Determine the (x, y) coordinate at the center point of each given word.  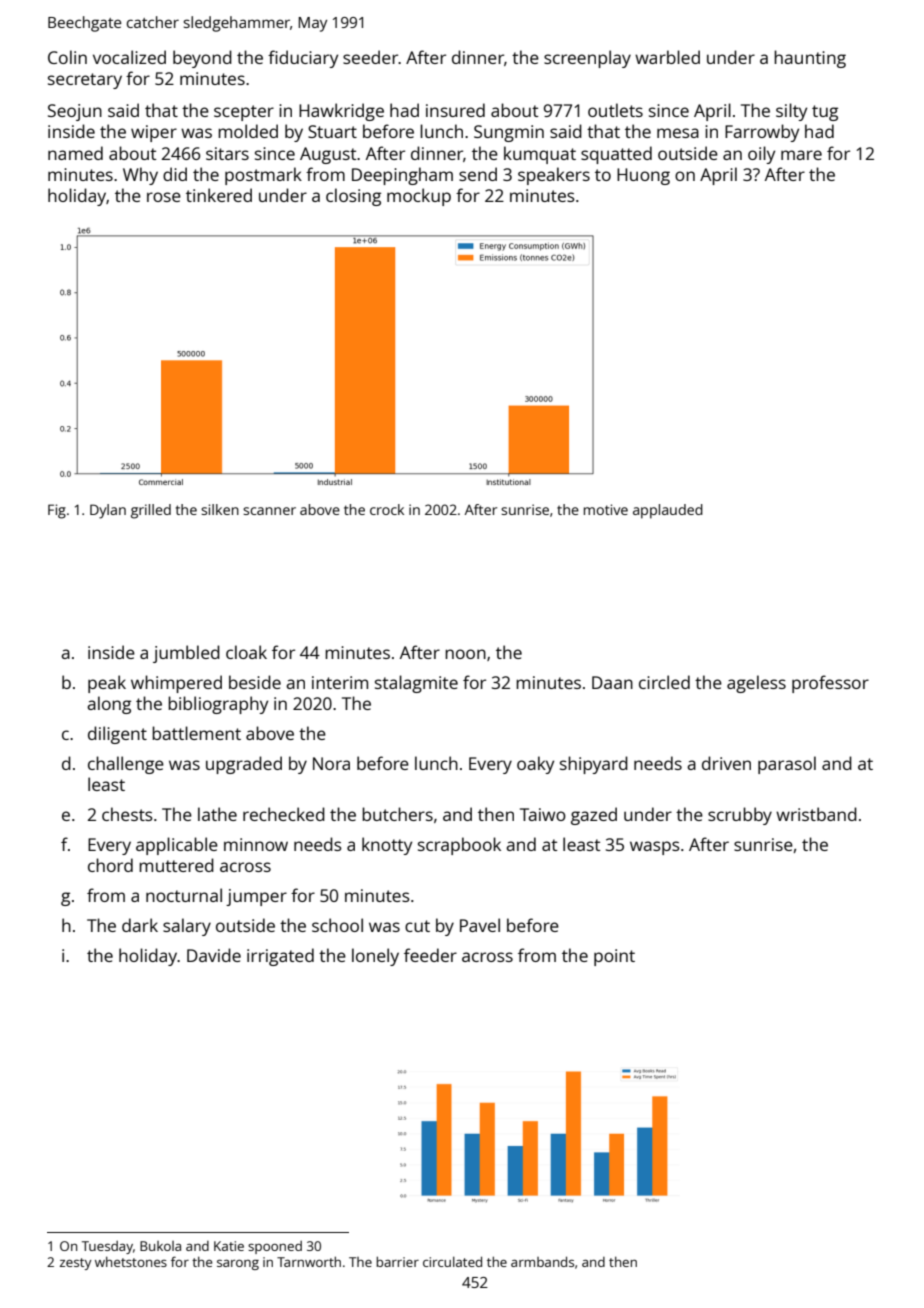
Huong (643, 176)
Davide (214, 955)
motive (606, 509)
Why (140, 176)
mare (801, 155)
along (109, 705)
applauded (668, 511)
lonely (375, 957)
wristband (816, 814)
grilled (151, 511)
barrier (397, 1261)
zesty (76, 1264)
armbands (542, 1261)
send (478, 174)
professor (830, 684)
